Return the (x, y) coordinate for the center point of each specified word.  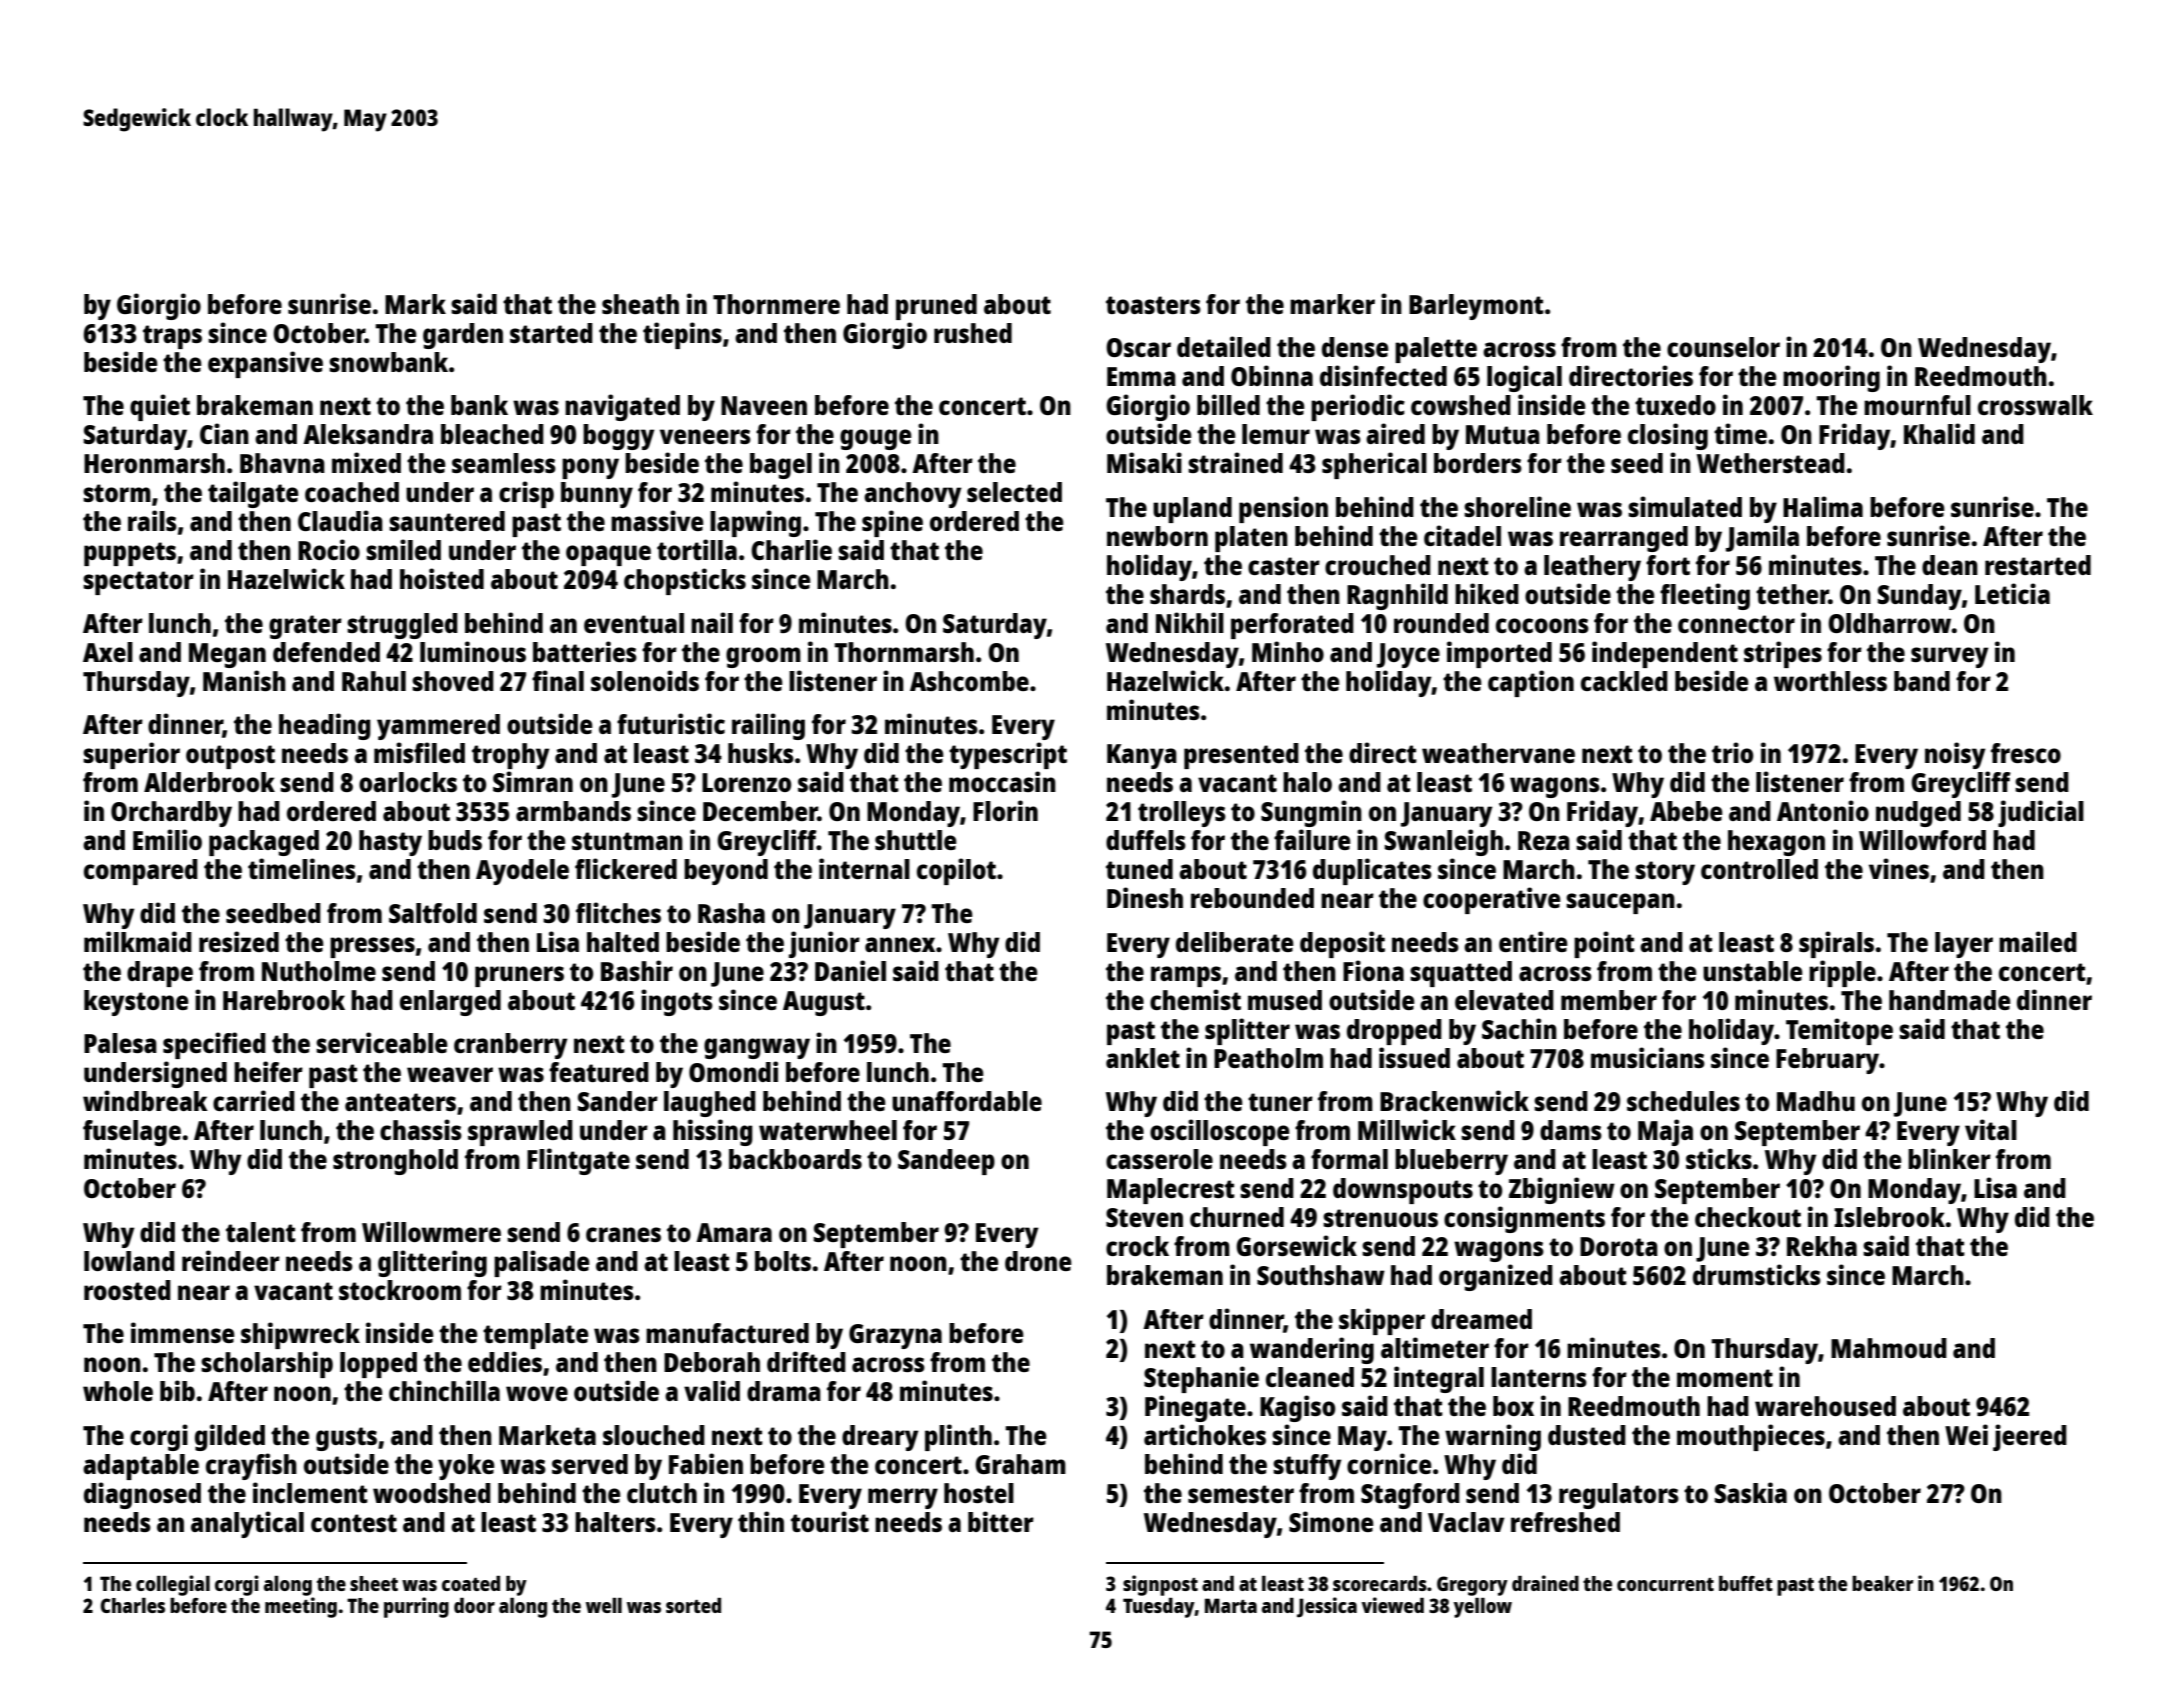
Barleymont (1476, 307)
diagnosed (142, 1495)
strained (1235, 462)
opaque (608, 555)
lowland (129, 1261)
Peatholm (1268, 1058)
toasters (1153, 305)
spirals (1836, 944)
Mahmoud (1889, 1348)
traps (172, 337)
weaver (450, 1074)
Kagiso (1297, 1408)
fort (1668, 565)
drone (1038, 1261)
